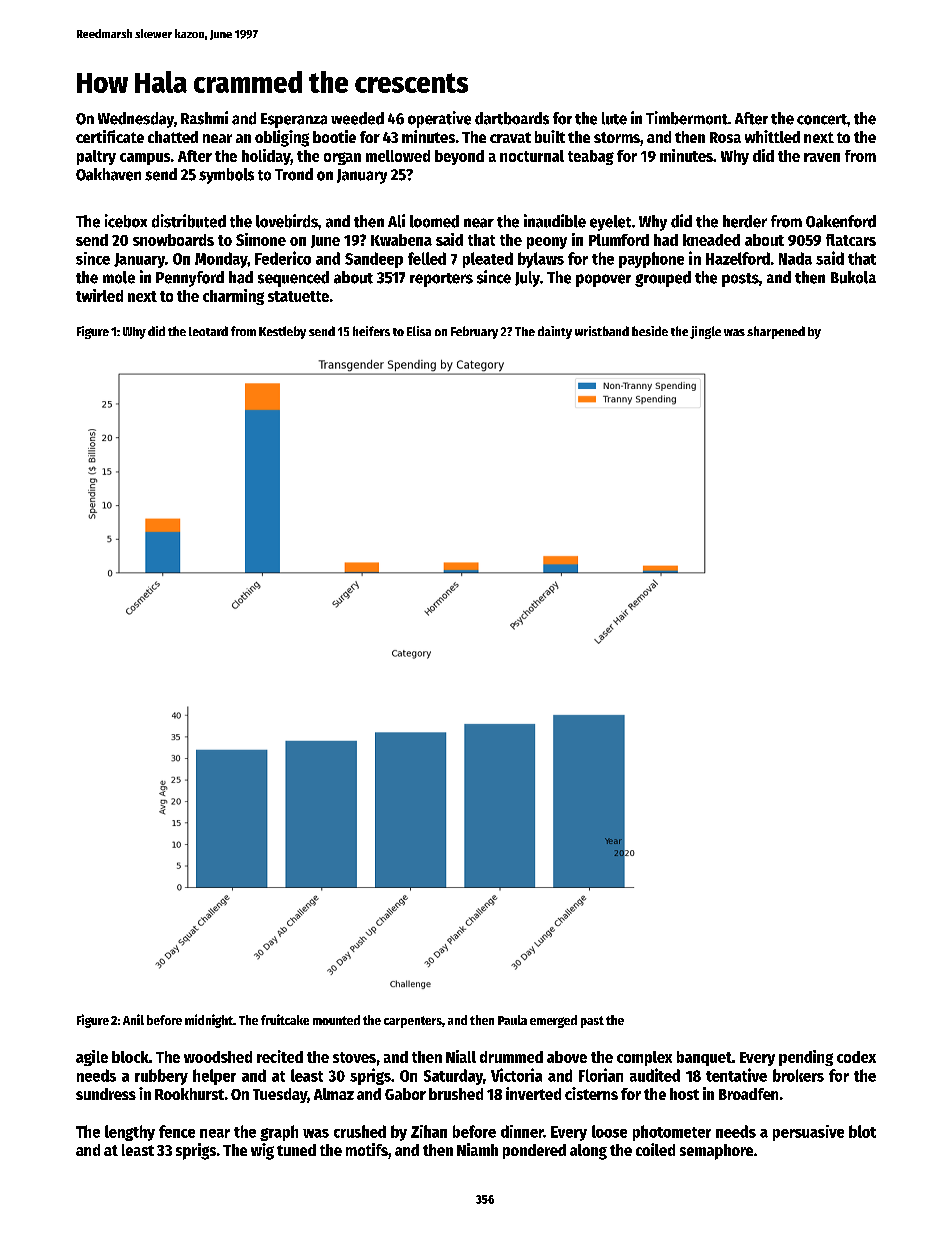 This document has width=952, height=1233. Describe the element at coordinates (401, 240) in the document. I see `Kwabena` at that location.
